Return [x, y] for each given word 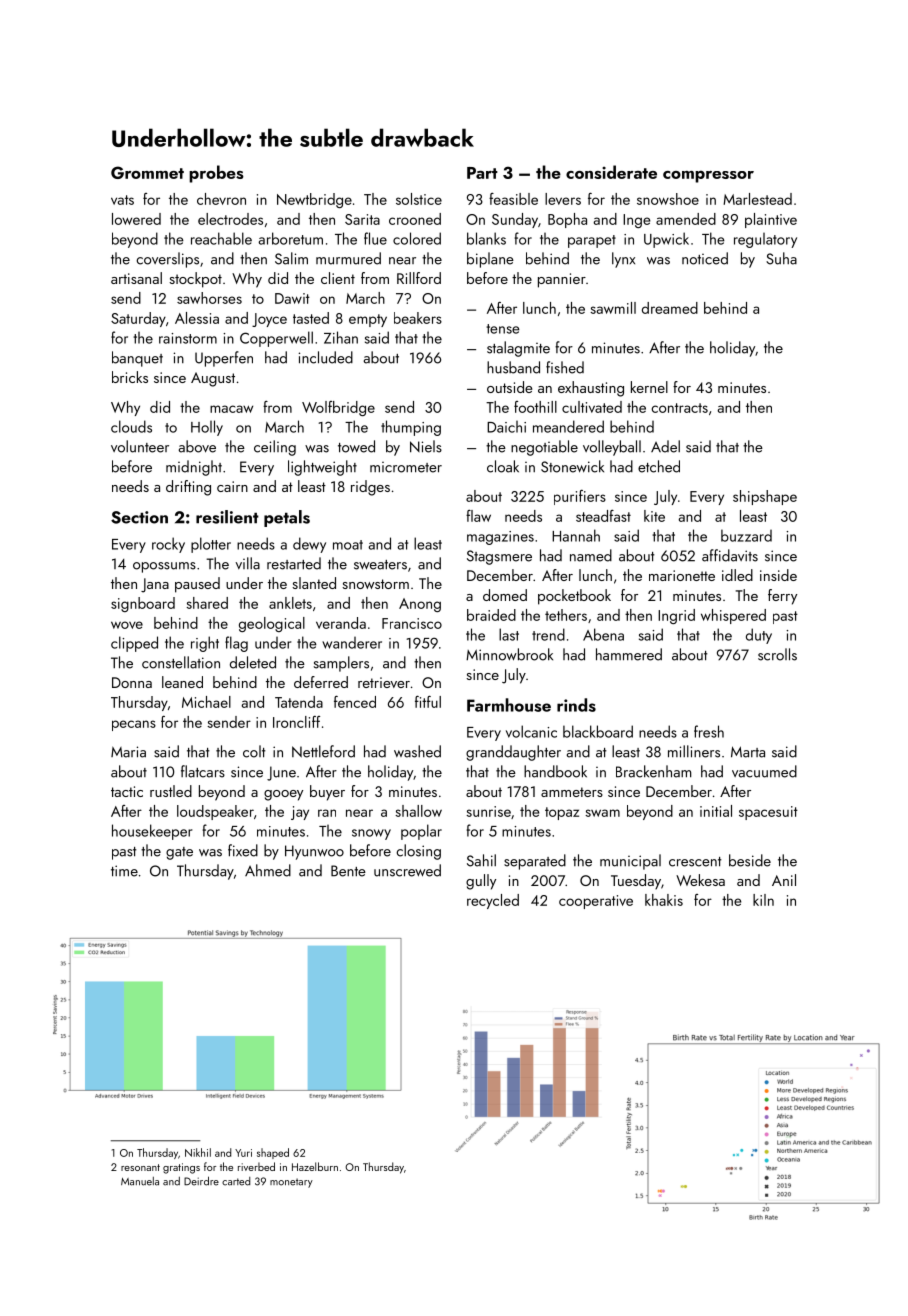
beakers [418, 318]
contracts [679, 408]
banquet [137, 359]
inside [778, 575]
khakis [664, 900]
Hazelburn [315, 1166]
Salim [291, 258]
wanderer [352, 643]
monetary [291, 1183]
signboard [143, 604]
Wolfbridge [338, 408]
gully [481, 882]
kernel [649, 387]
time [124, 871]
